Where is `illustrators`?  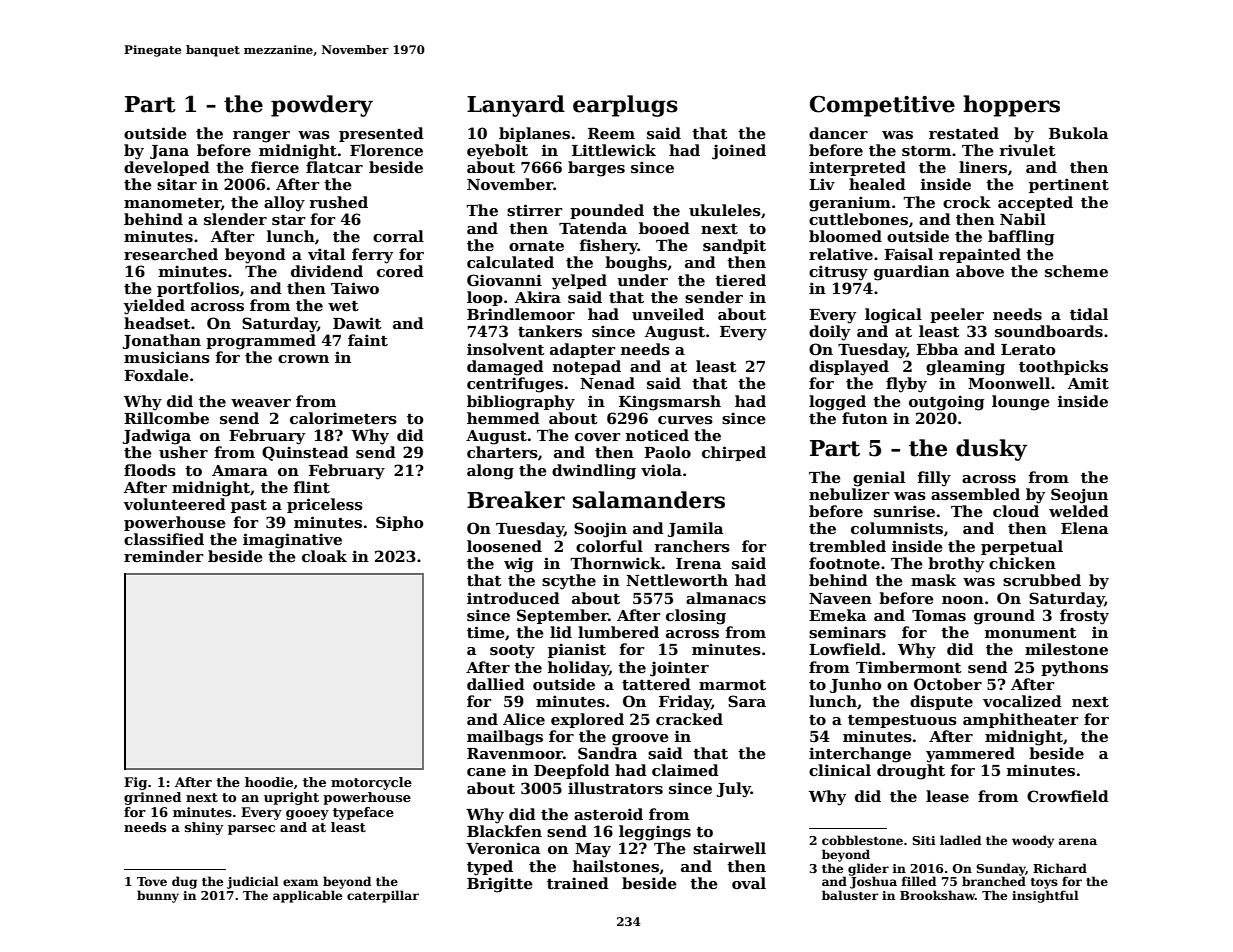
illustrators is located at coordinates (615, 788).
